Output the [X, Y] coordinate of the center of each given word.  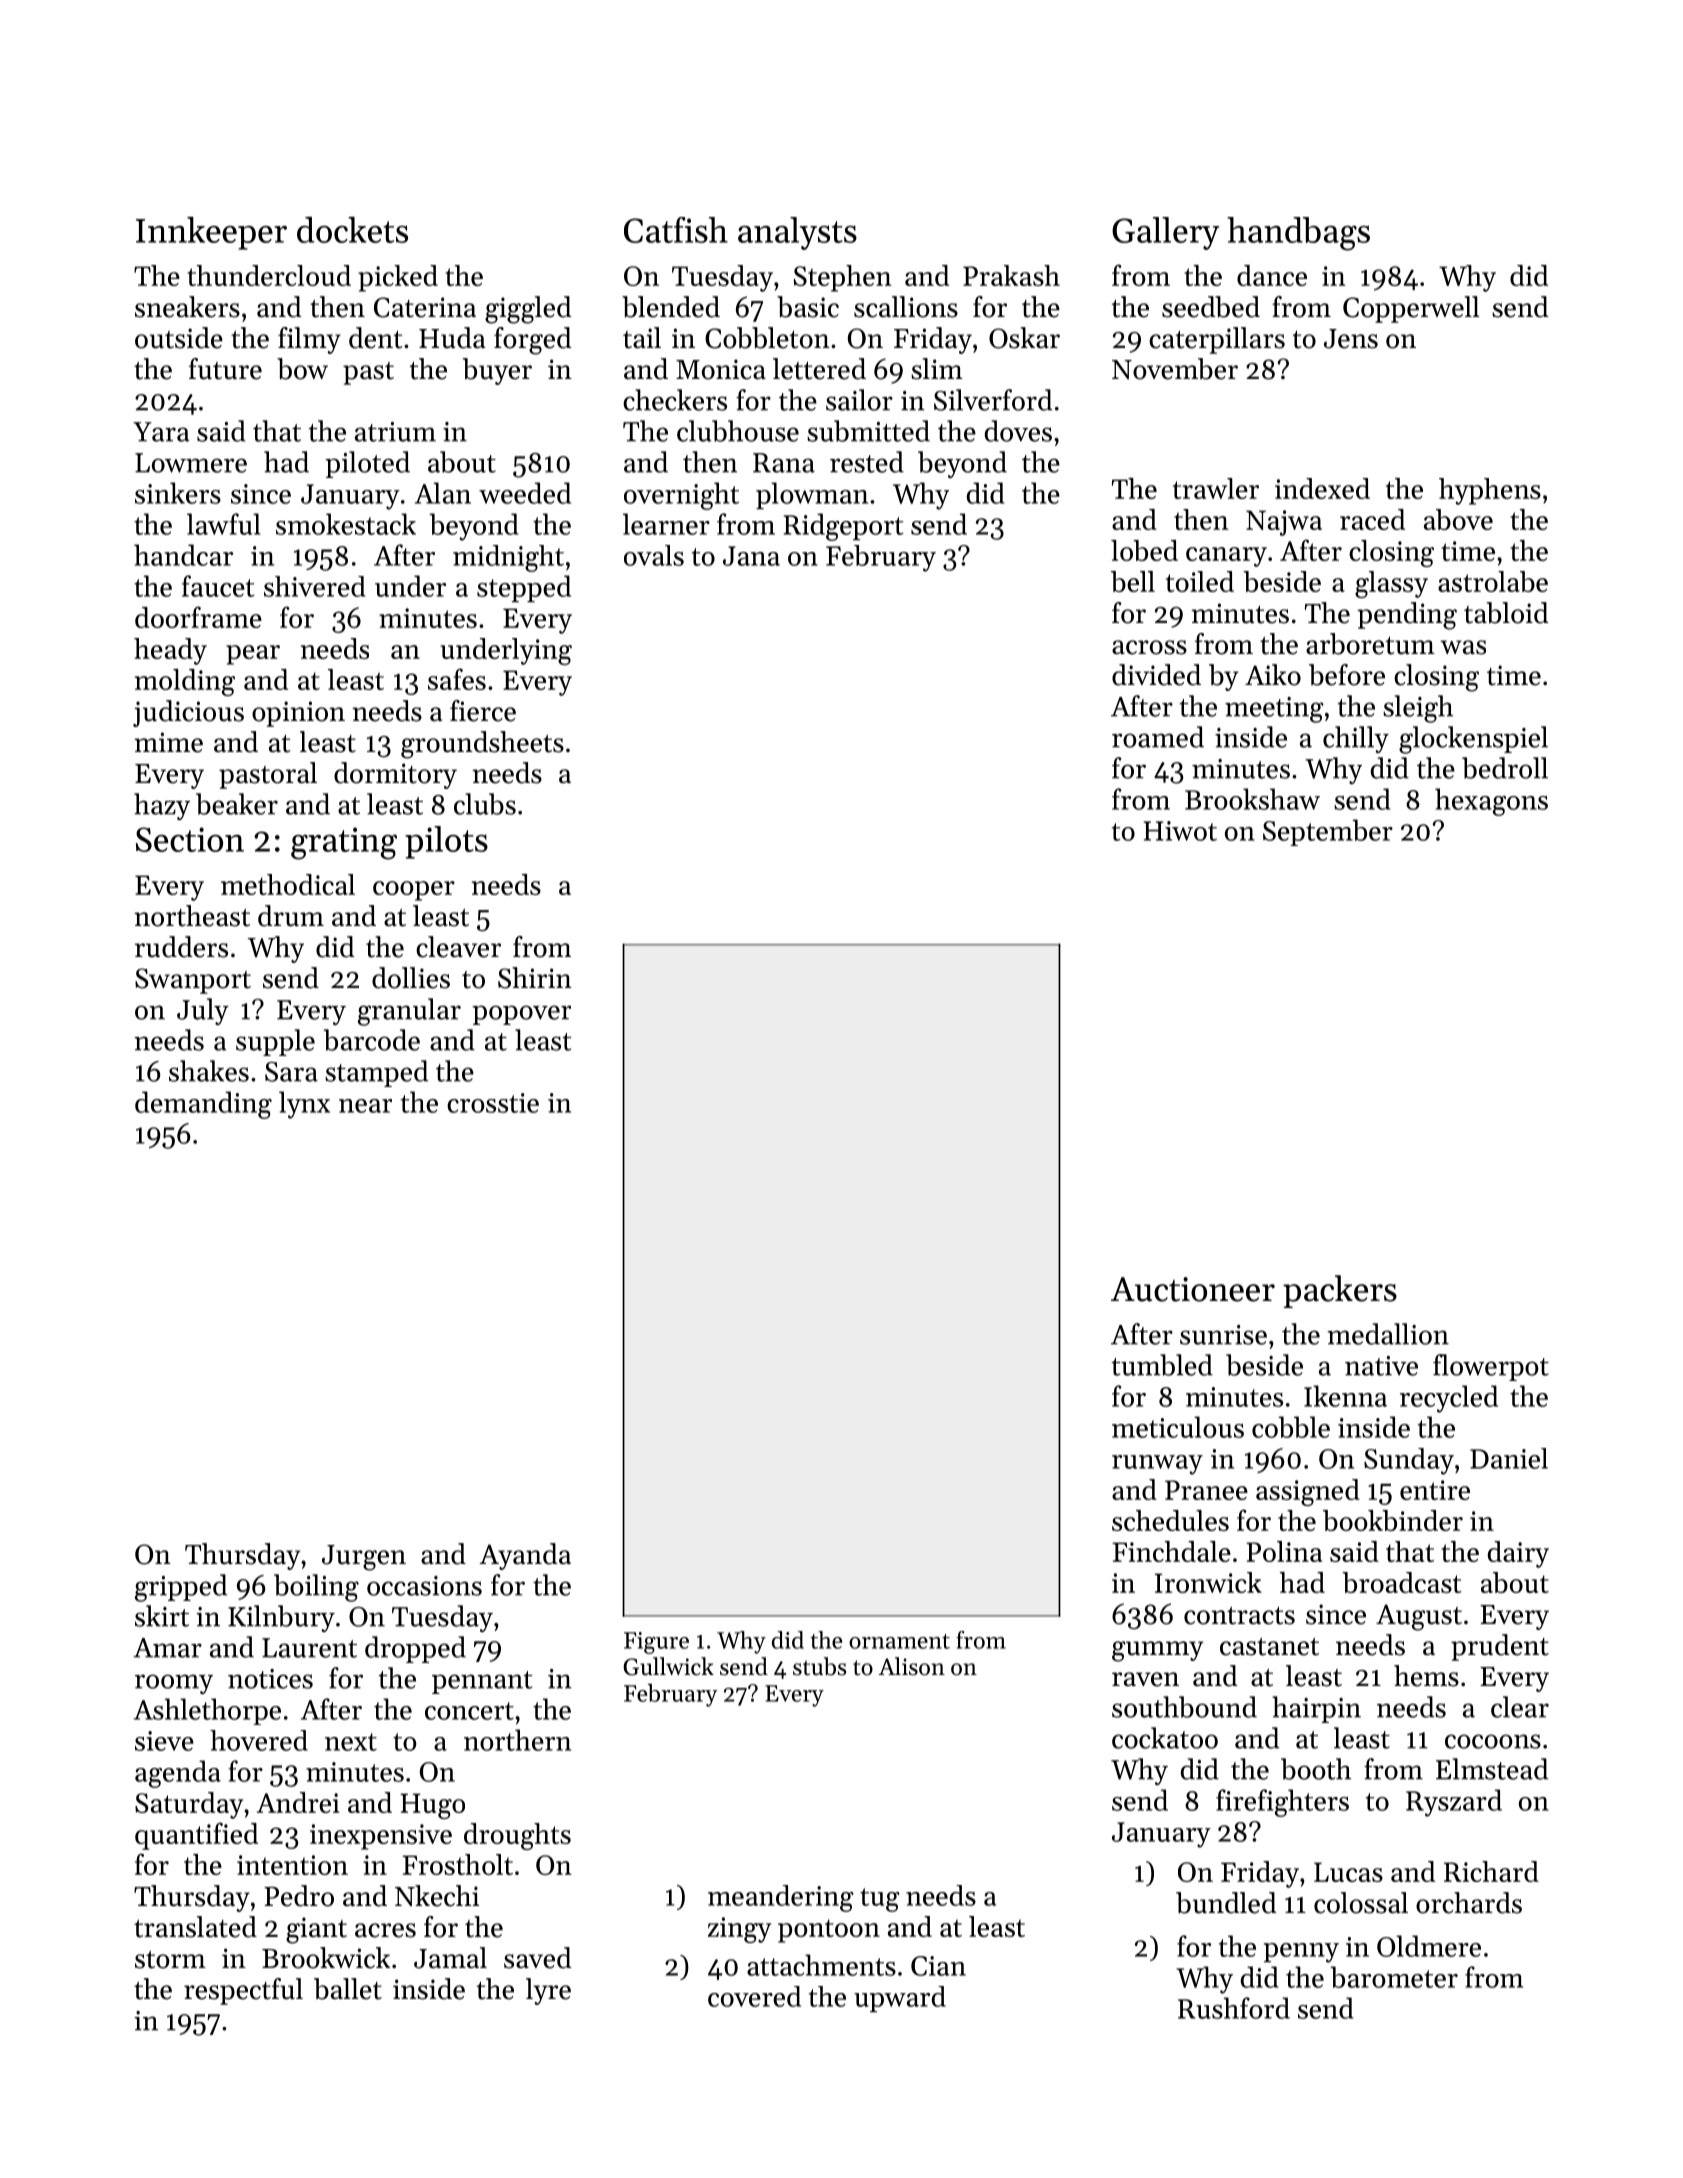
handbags [1298, 234]
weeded [525, 493]
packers [1340, 1291]
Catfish [676, 230]
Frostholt [457, 1864]
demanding [203, 1105]
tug [880, 1900]
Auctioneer [1193, 1289]
